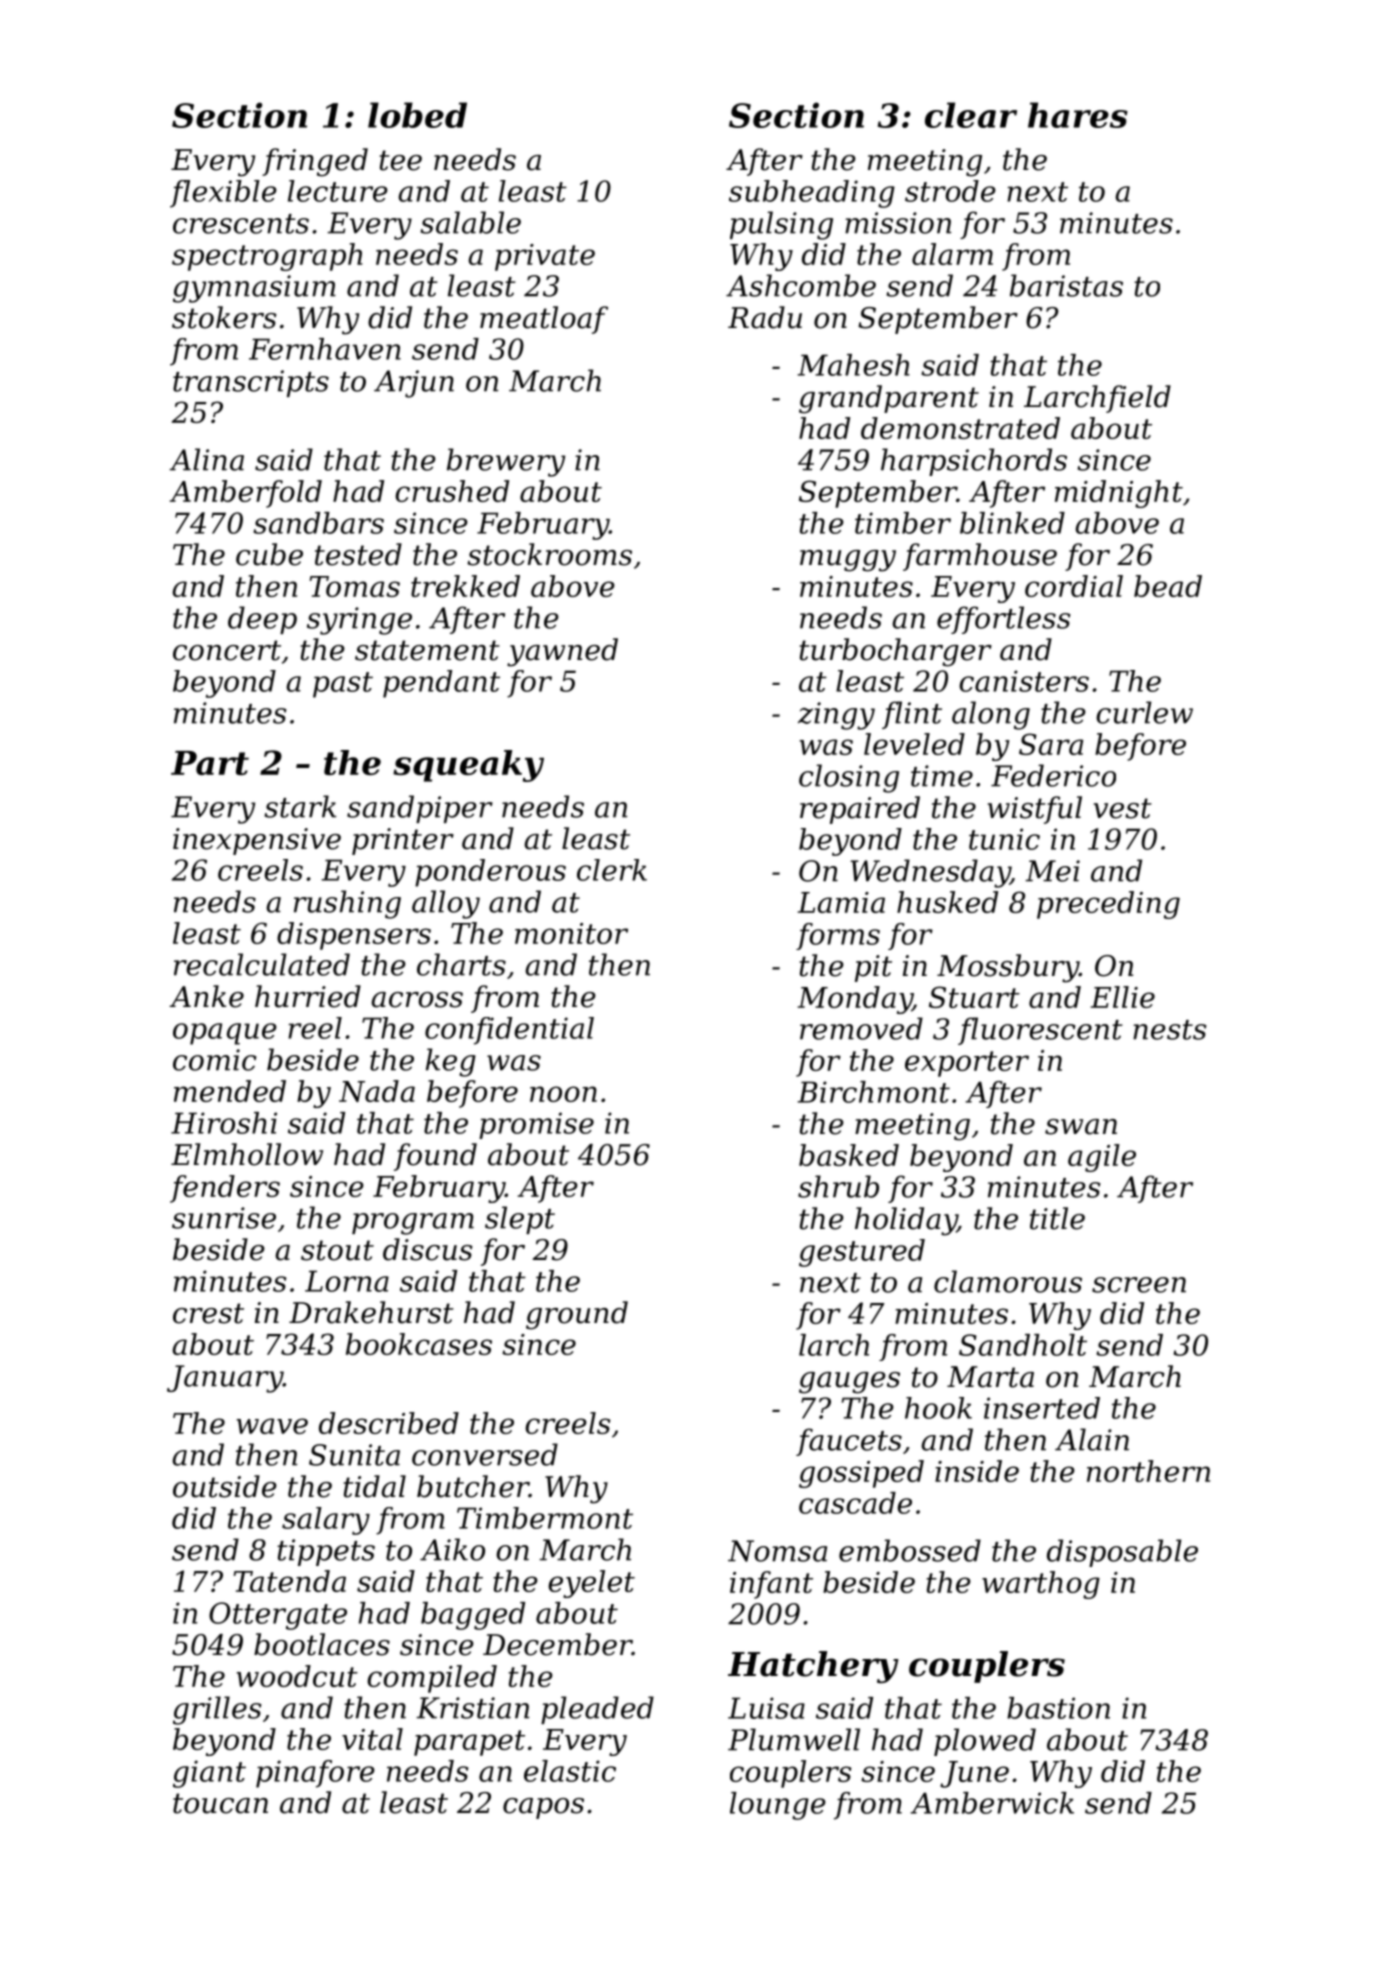  I want to click on vital, so click(372, 1739).
